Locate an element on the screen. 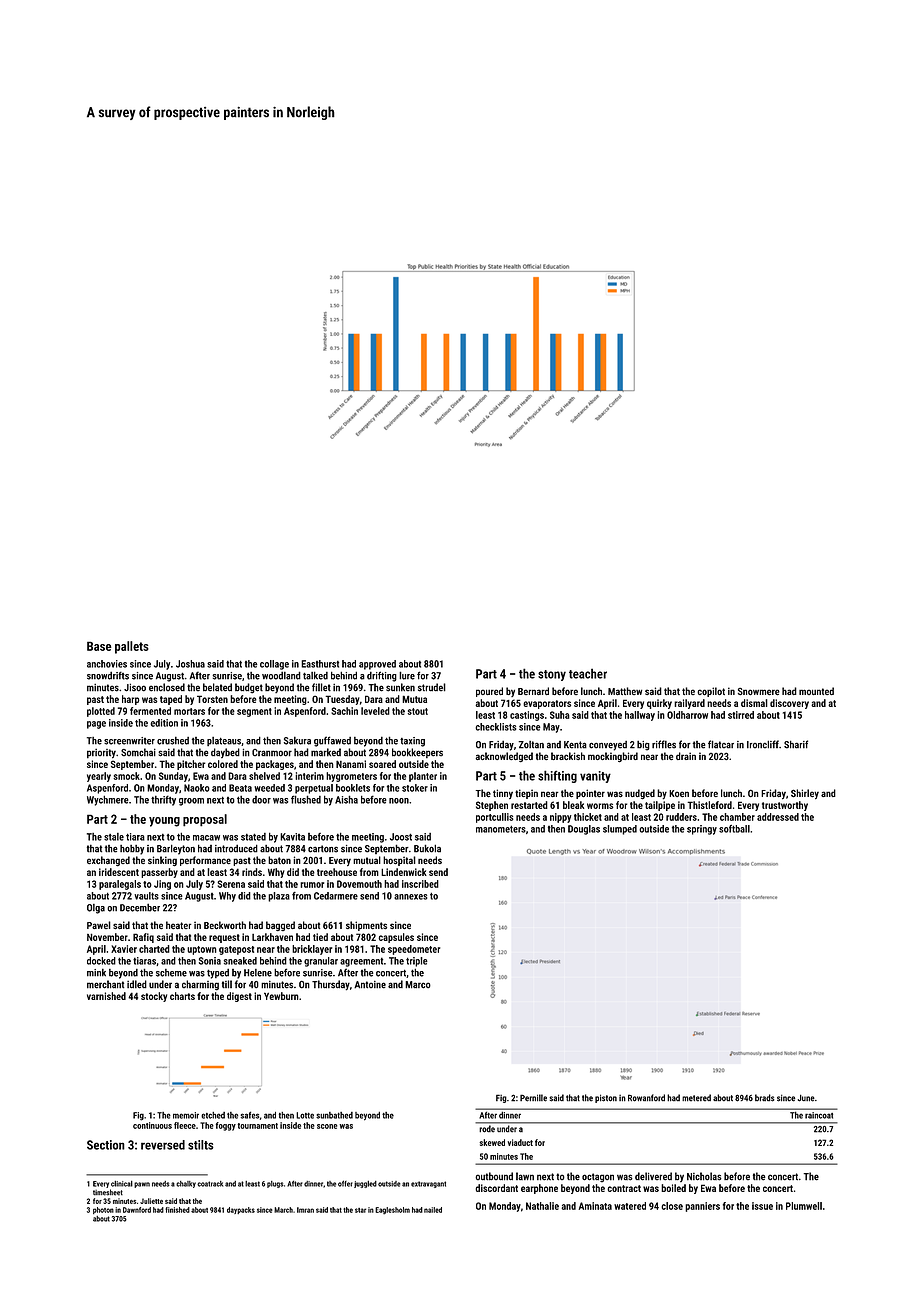 The width and height of the screenshot is (924, 1308). finished is located at coordinates (177, 1210).
